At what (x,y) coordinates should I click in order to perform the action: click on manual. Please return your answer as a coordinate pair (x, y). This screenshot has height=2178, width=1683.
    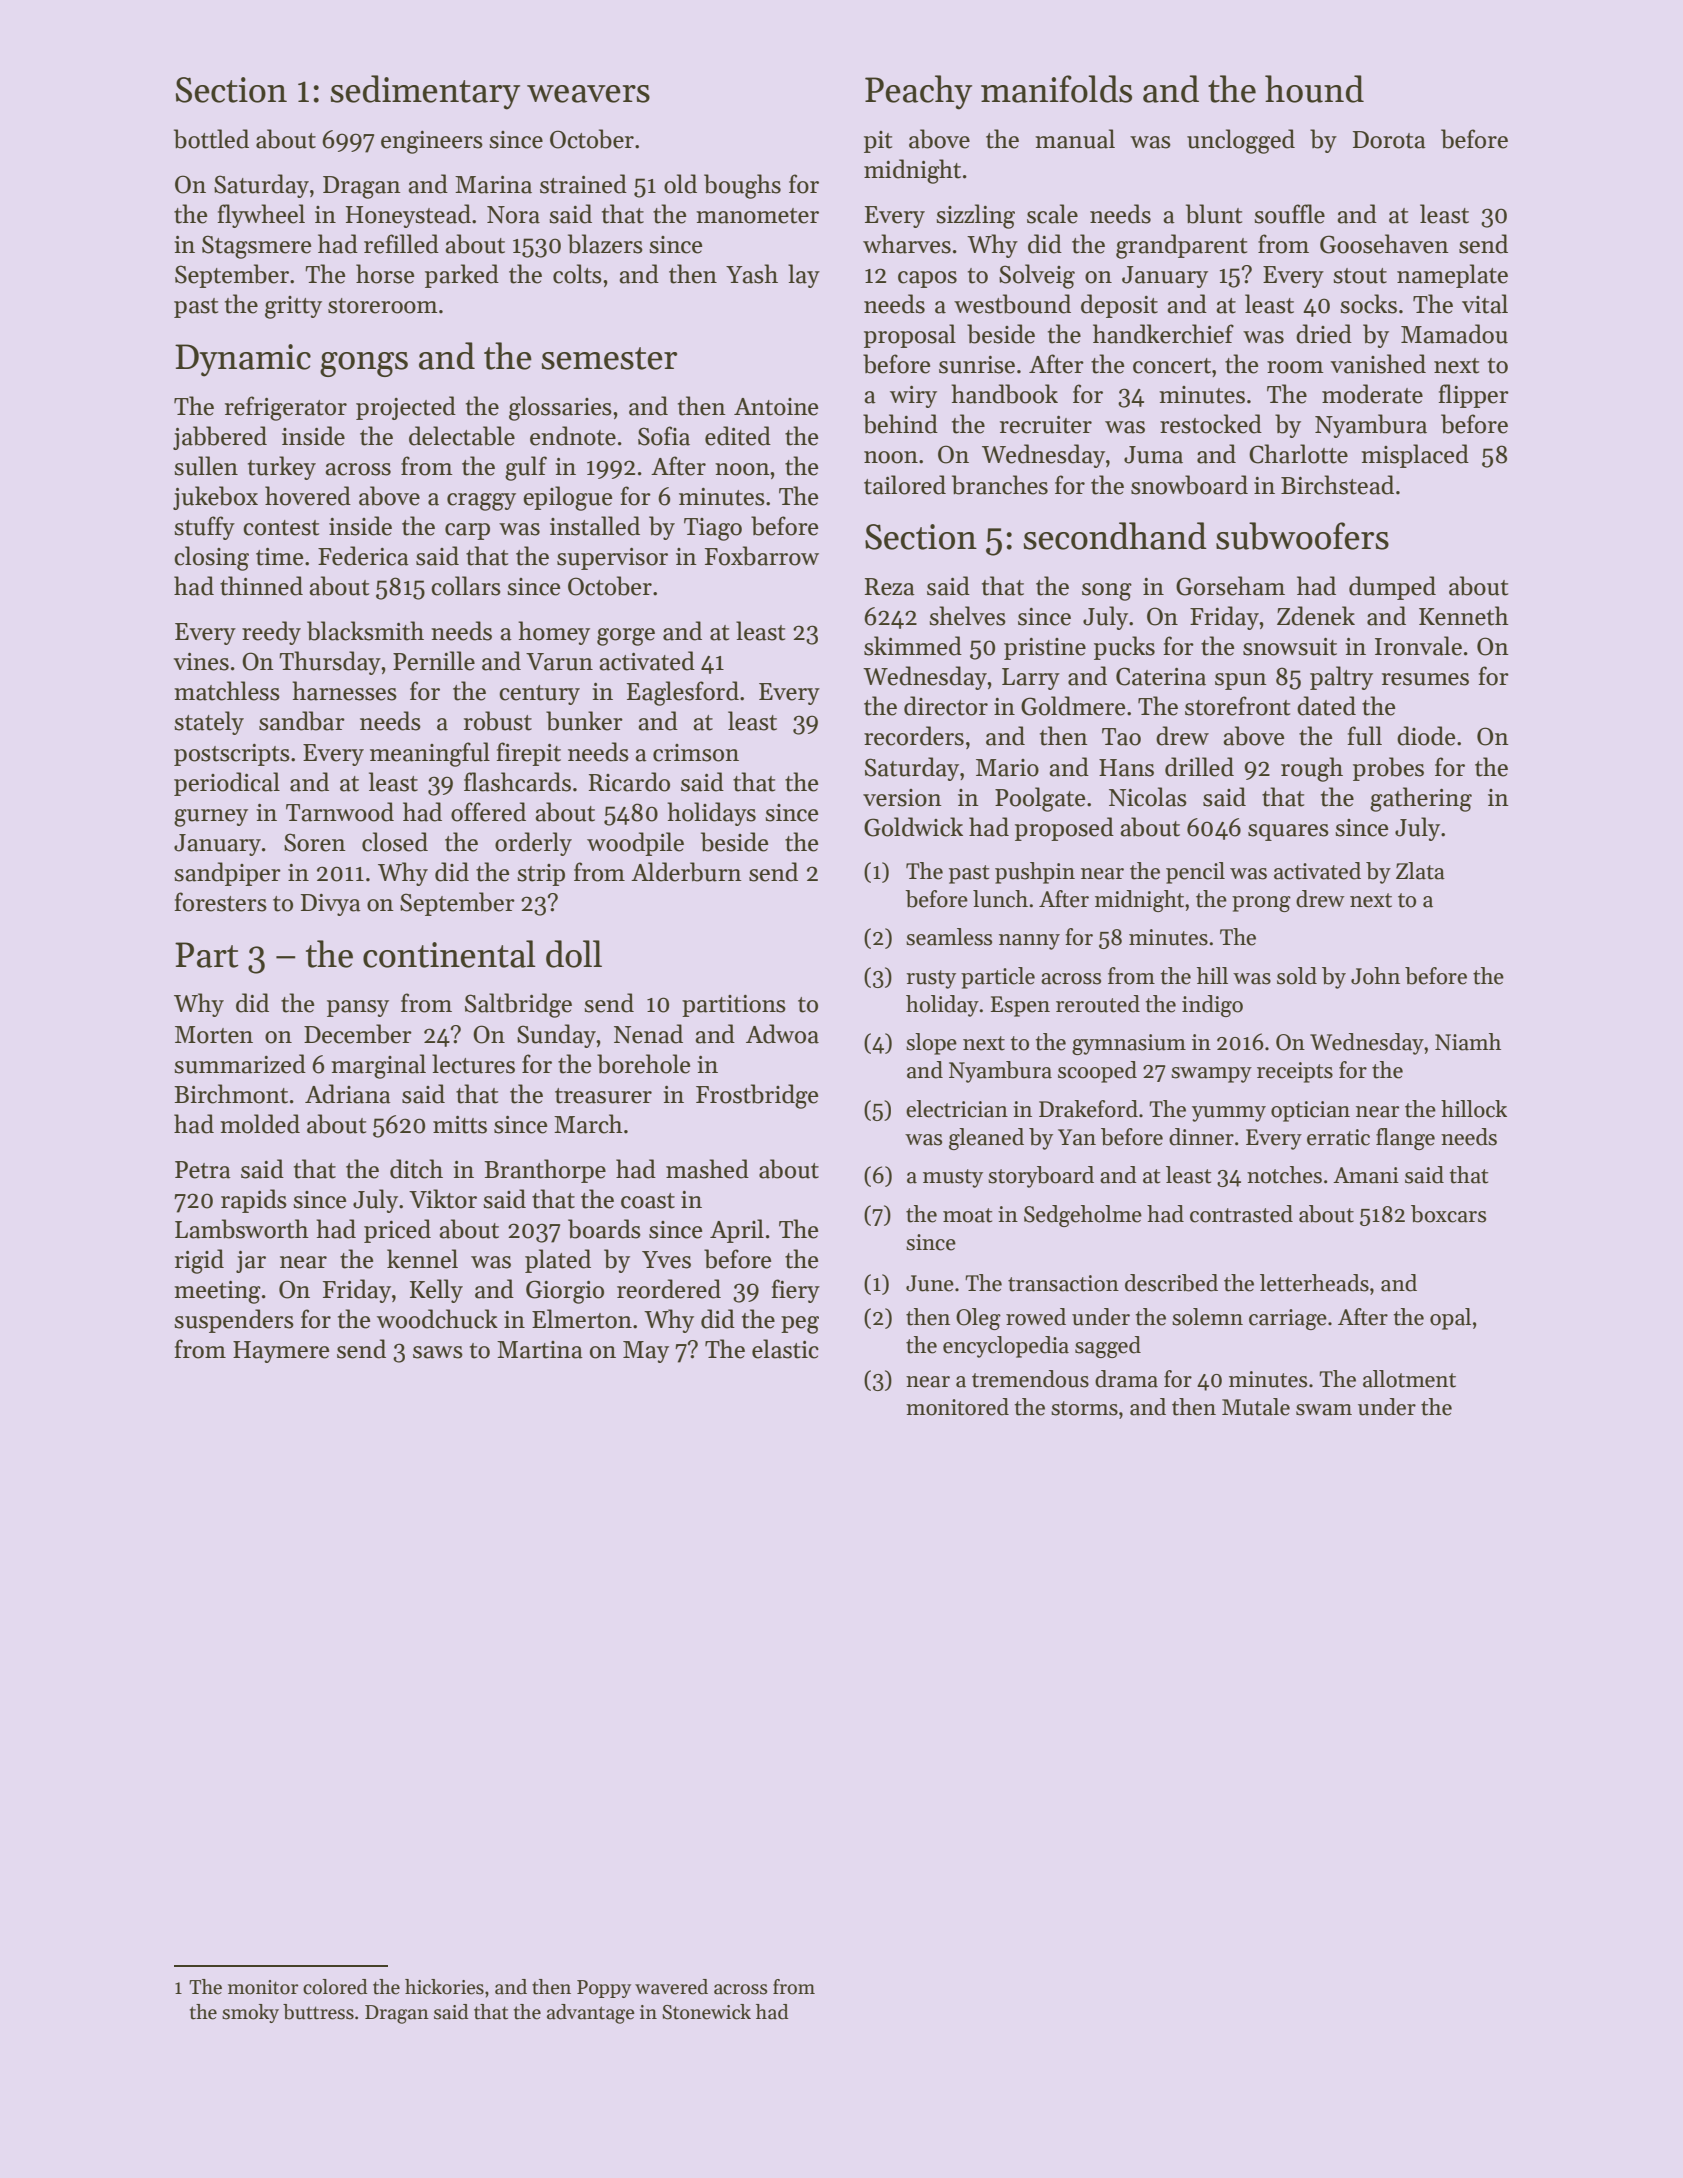
    Looking at the image, I should click on (1075, 139).
